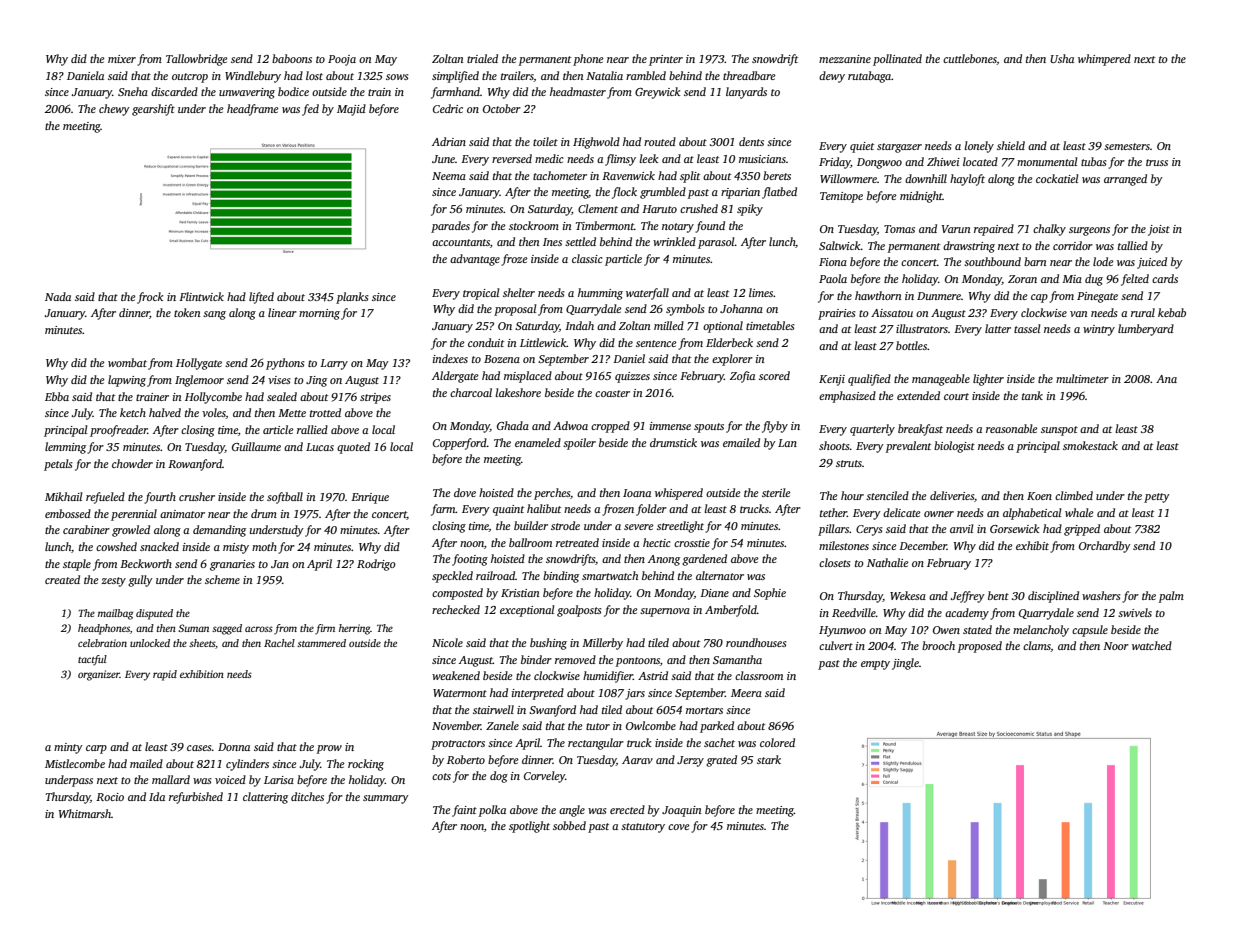 This screenshot has height=952, width=1233. I want to click on enameled, so click(538, 442).
